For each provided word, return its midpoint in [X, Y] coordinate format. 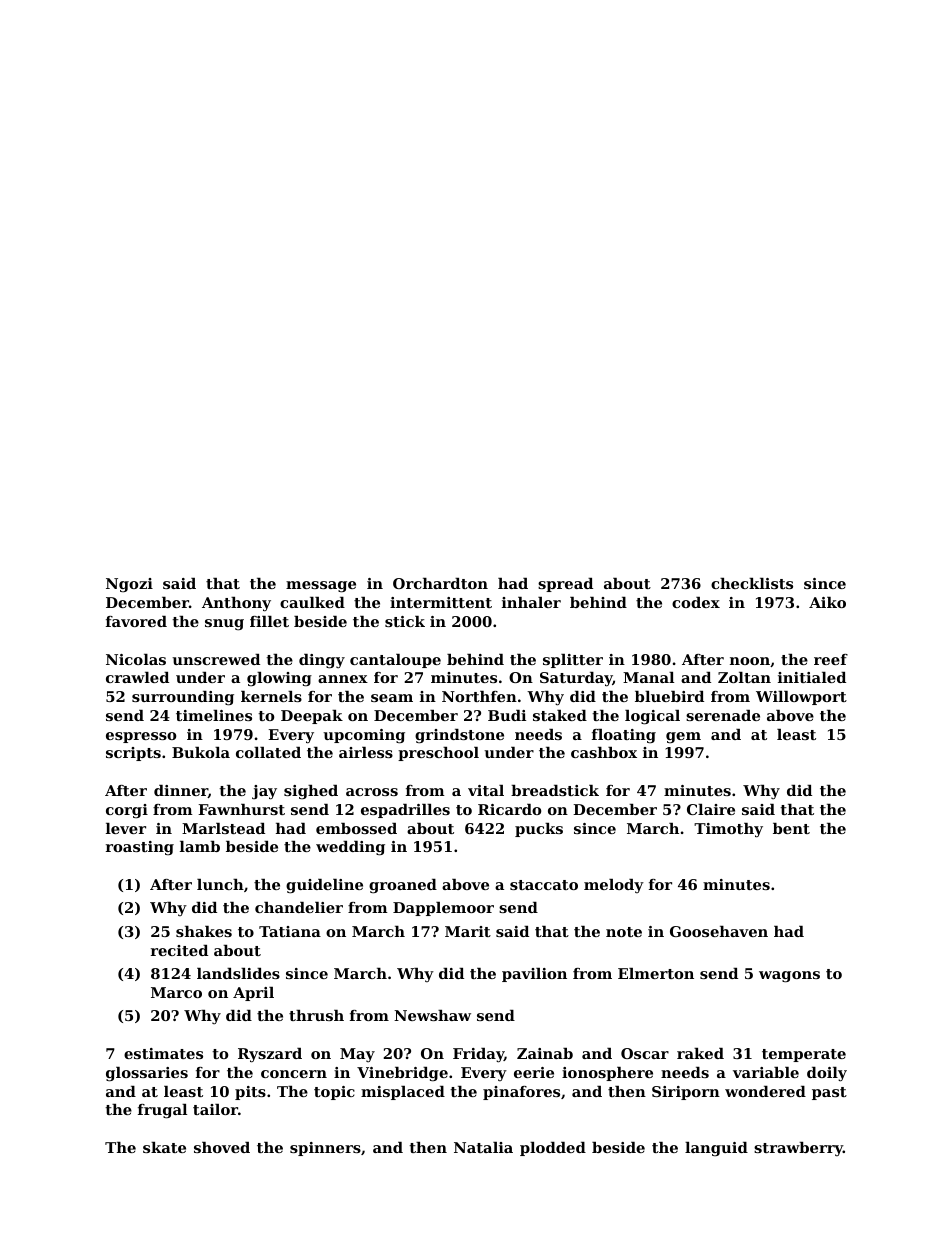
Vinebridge [402, 1074]
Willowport [801, 698]
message [321, 587]
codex [696, 602]
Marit [468, 931]
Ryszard [270, 1055]
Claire [711, 809]
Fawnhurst [241, 809]
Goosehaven [719, 931]
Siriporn [686, 1093]
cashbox [604, 752]
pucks [539, 830]
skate [164, 1147]
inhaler [531, 602]
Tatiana [290, 931]
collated [268, 752]
